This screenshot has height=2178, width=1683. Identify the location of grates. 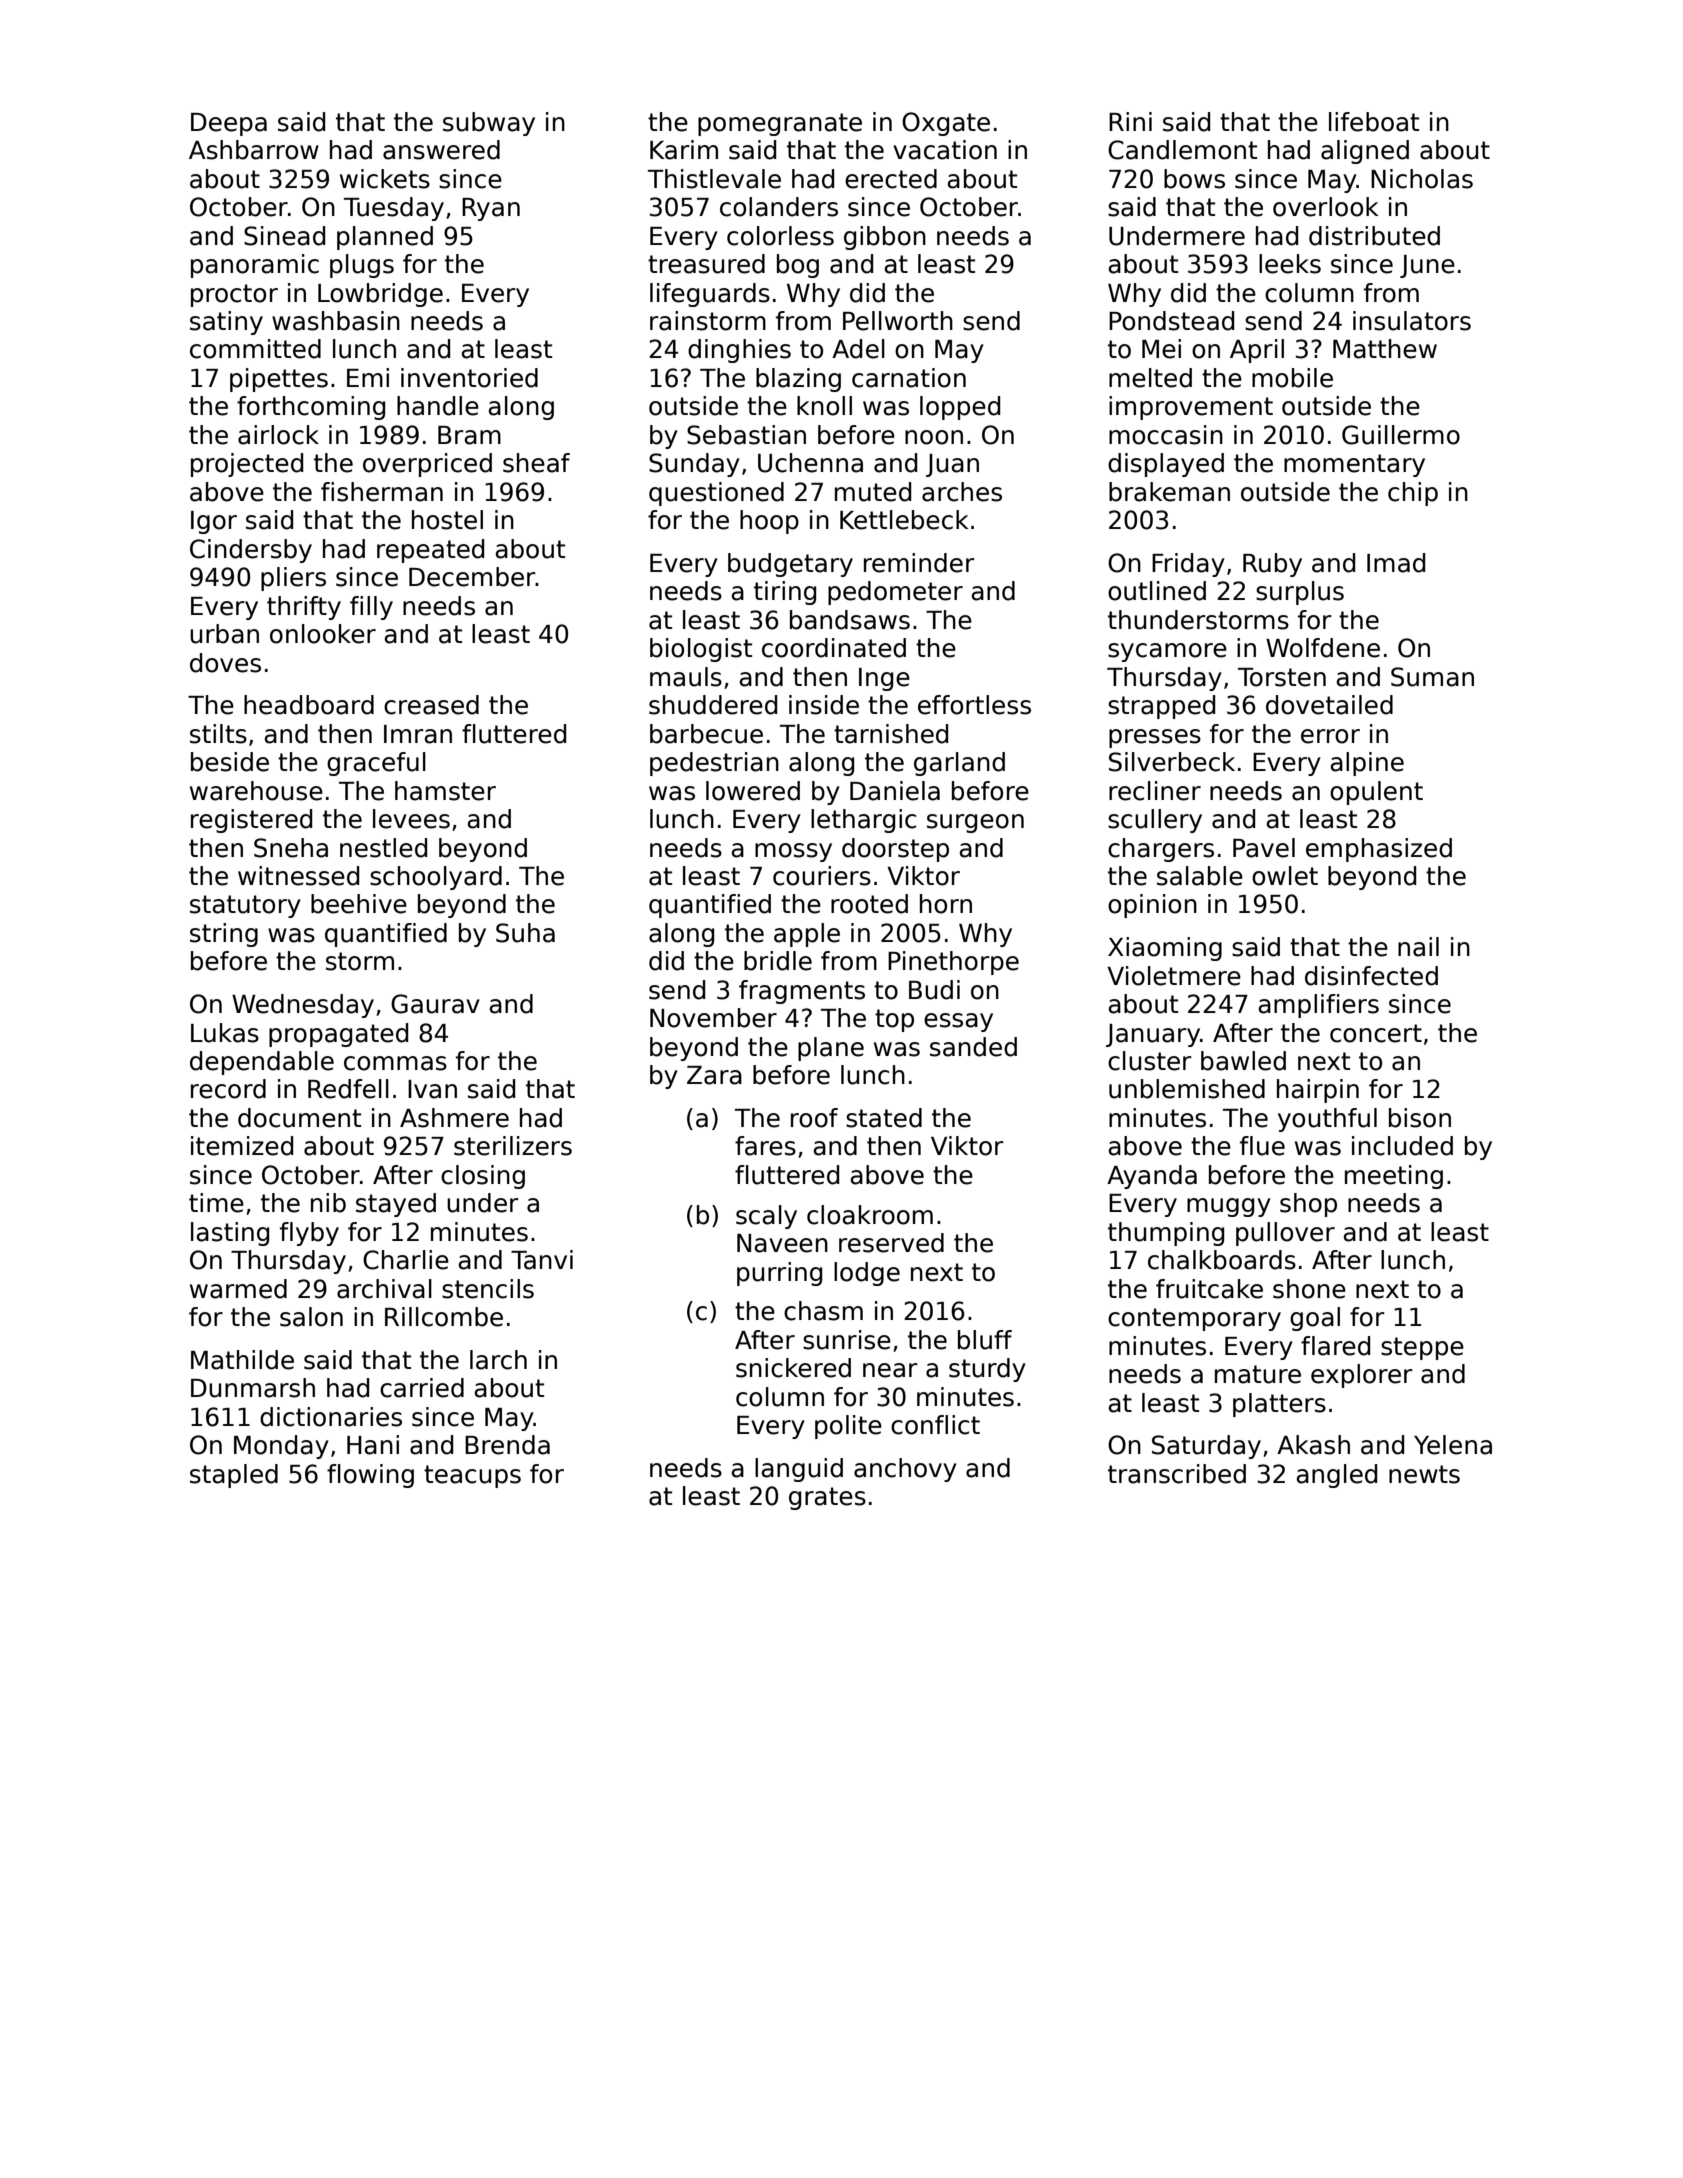
(827, 1498).
